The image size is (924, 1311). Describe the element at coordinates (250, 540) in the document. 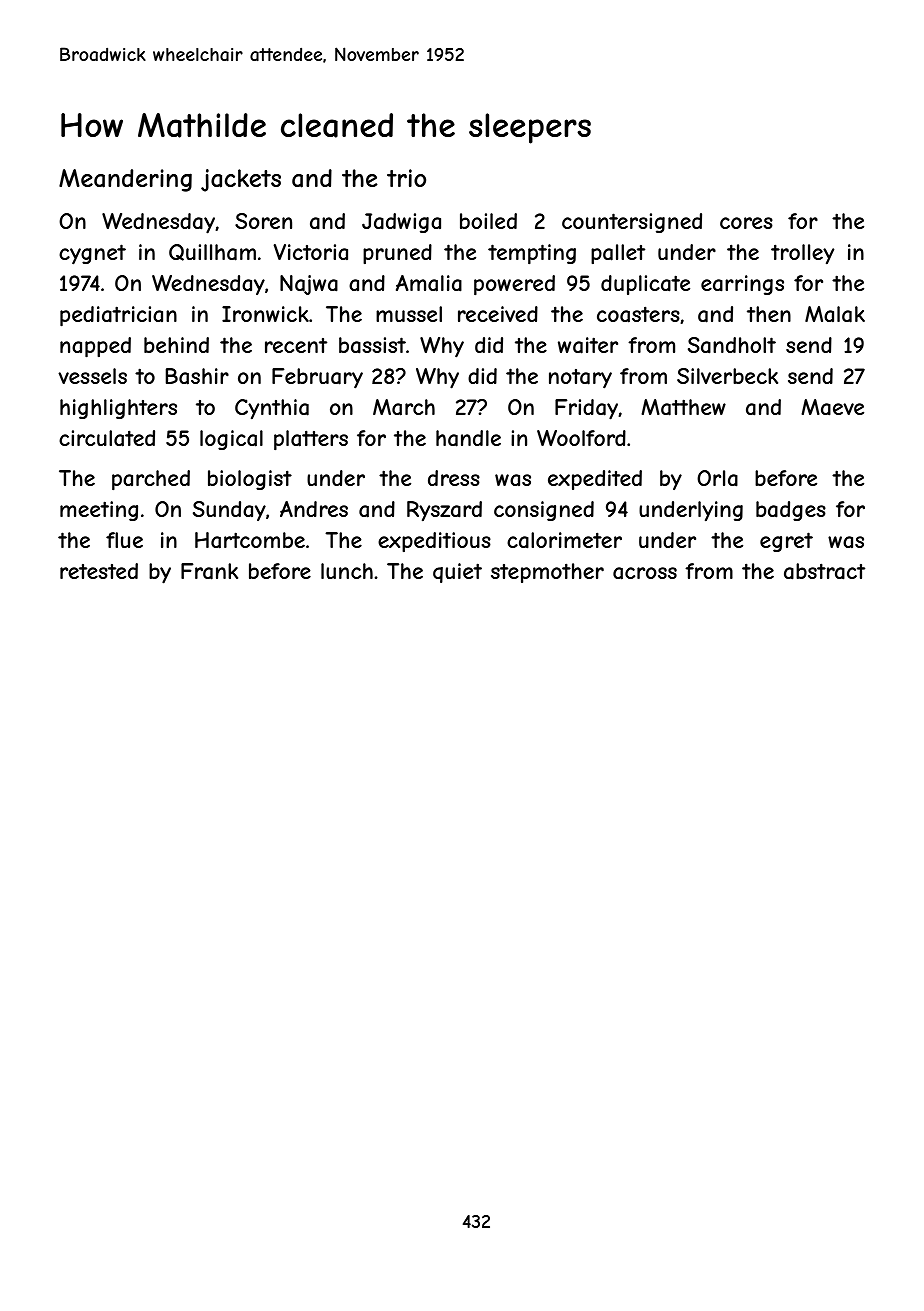

I see `Hartcombe` at that location.
